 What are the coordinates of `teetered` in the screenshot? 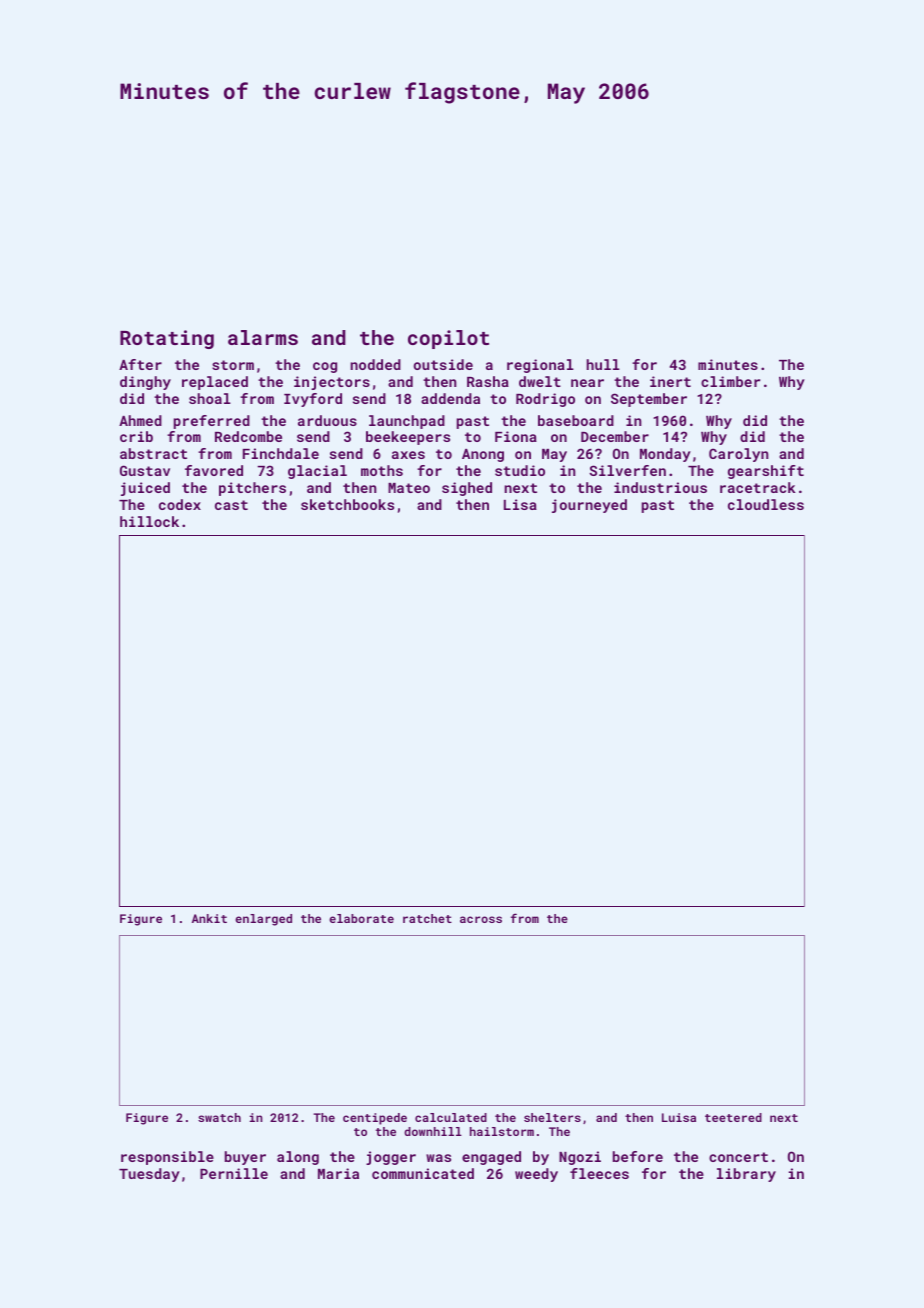 It's located at (733, 1117).
